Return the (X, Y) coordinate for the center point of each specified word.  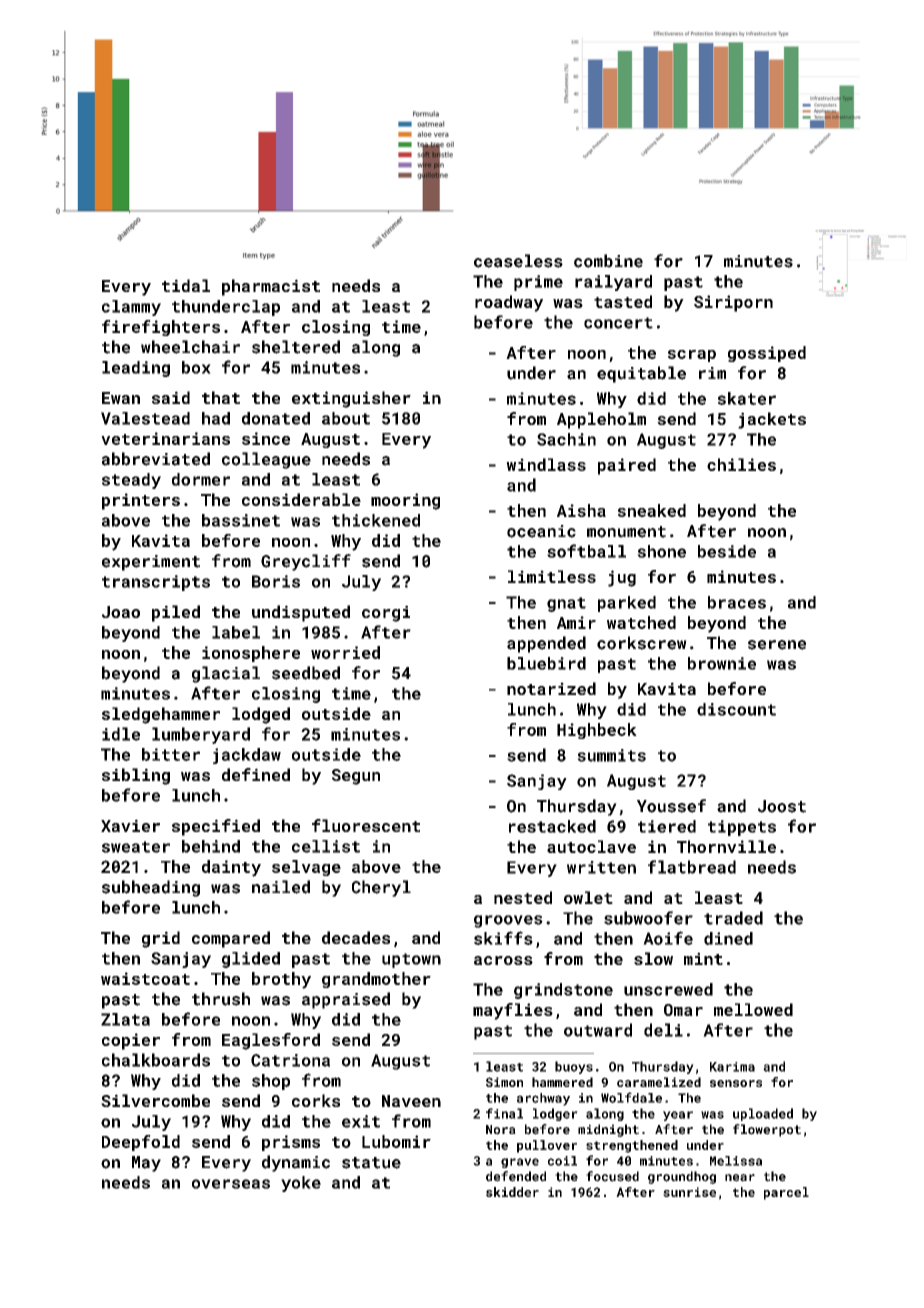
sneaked (652, 510)
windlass (546, 464)
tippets (742, 828)
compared (231, 939)
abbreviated (156, 459)
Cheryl (381, 888)
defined (256, 774)
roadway (509, 303)
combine (608, 261)
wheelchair (190, 347)
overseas (231, 1184)
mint (703, 958)
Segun (356, 777)
